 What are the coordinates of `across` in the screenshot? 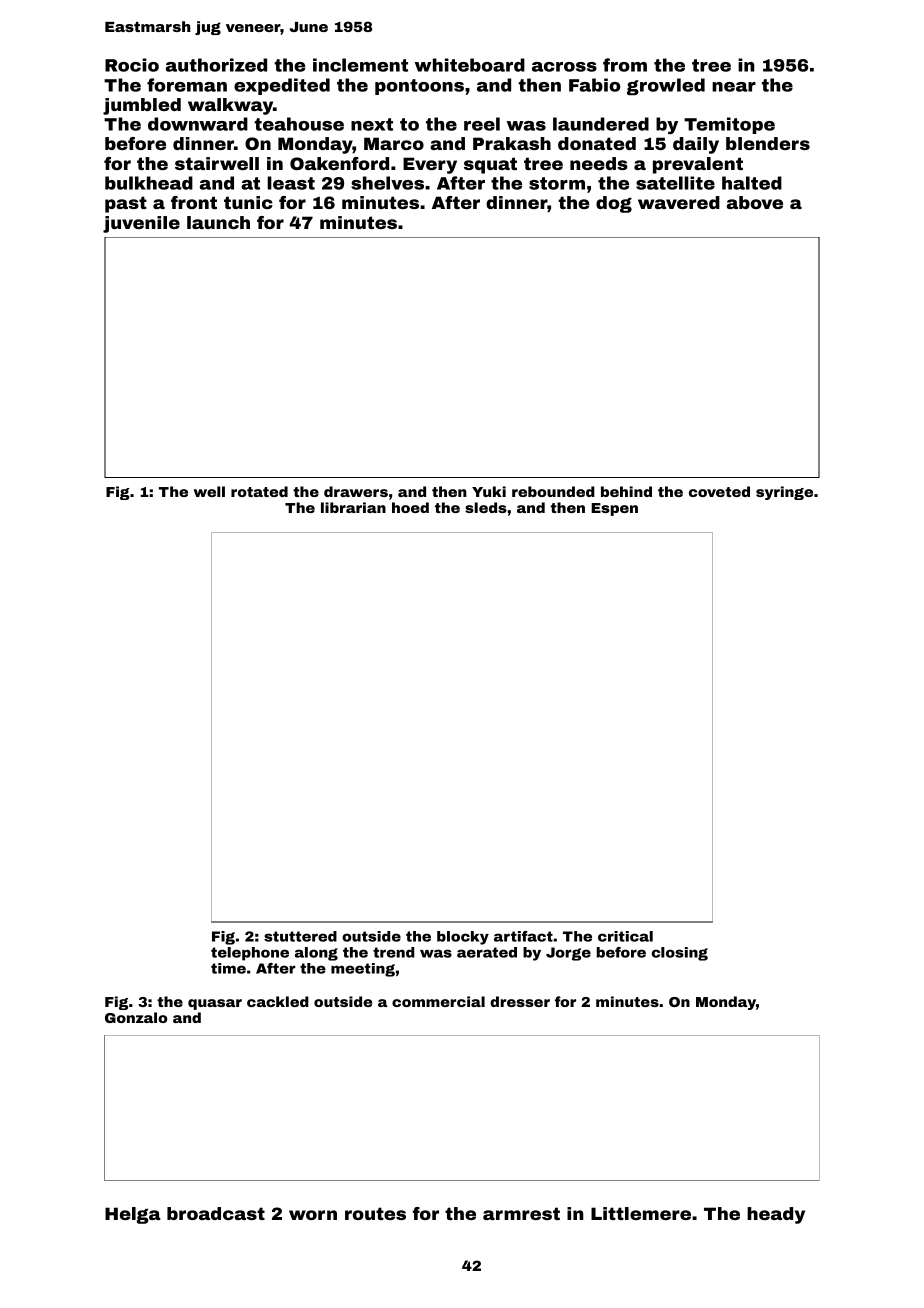 It's located at (564, 67).
